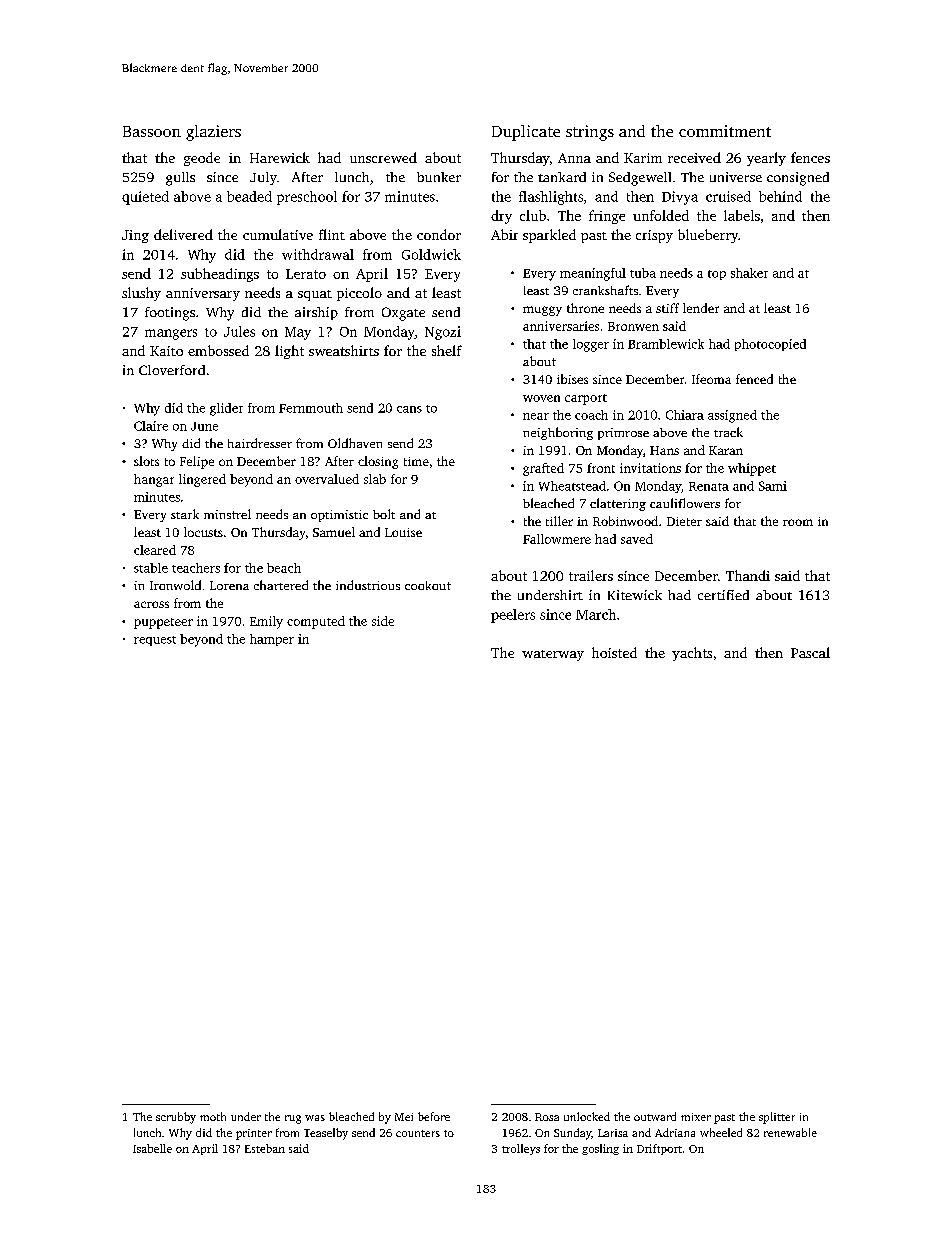 The width and height of the screenshot is (952, 1233). Describe the element at coordinates (798, 522) in the screenshot. I see `room` at that location.
